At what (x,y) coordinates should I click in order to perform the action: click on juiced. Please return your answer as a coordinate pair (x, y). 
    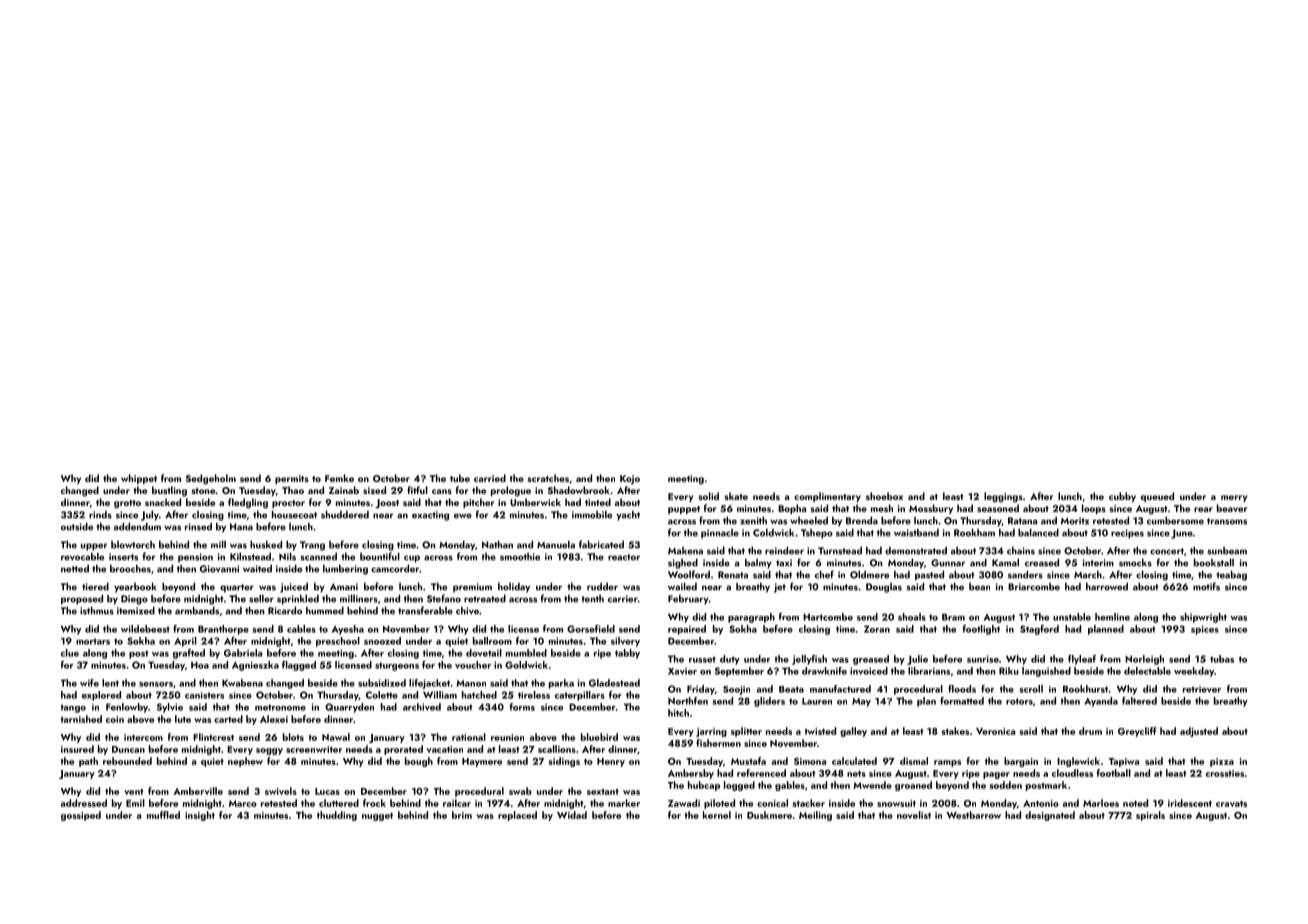
    Looking at the image, I should click on (294, 587).
